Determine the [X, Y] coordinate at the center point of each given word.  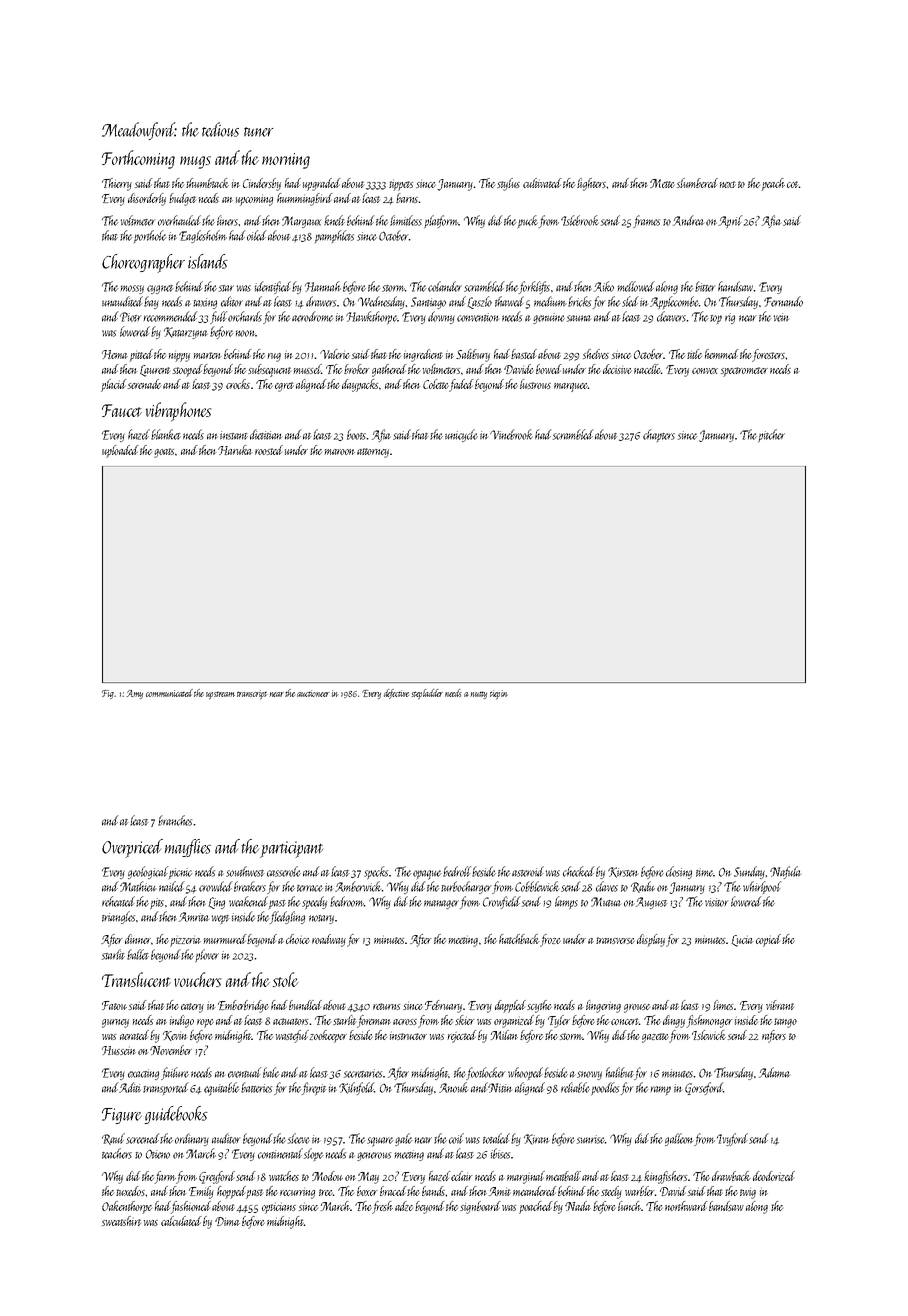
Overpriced [132, 848]
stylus [508, 184]
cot [793, 184]
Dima [227, 1221]
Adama [774, 1072]
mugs [195, 162]
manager [441, 904]
